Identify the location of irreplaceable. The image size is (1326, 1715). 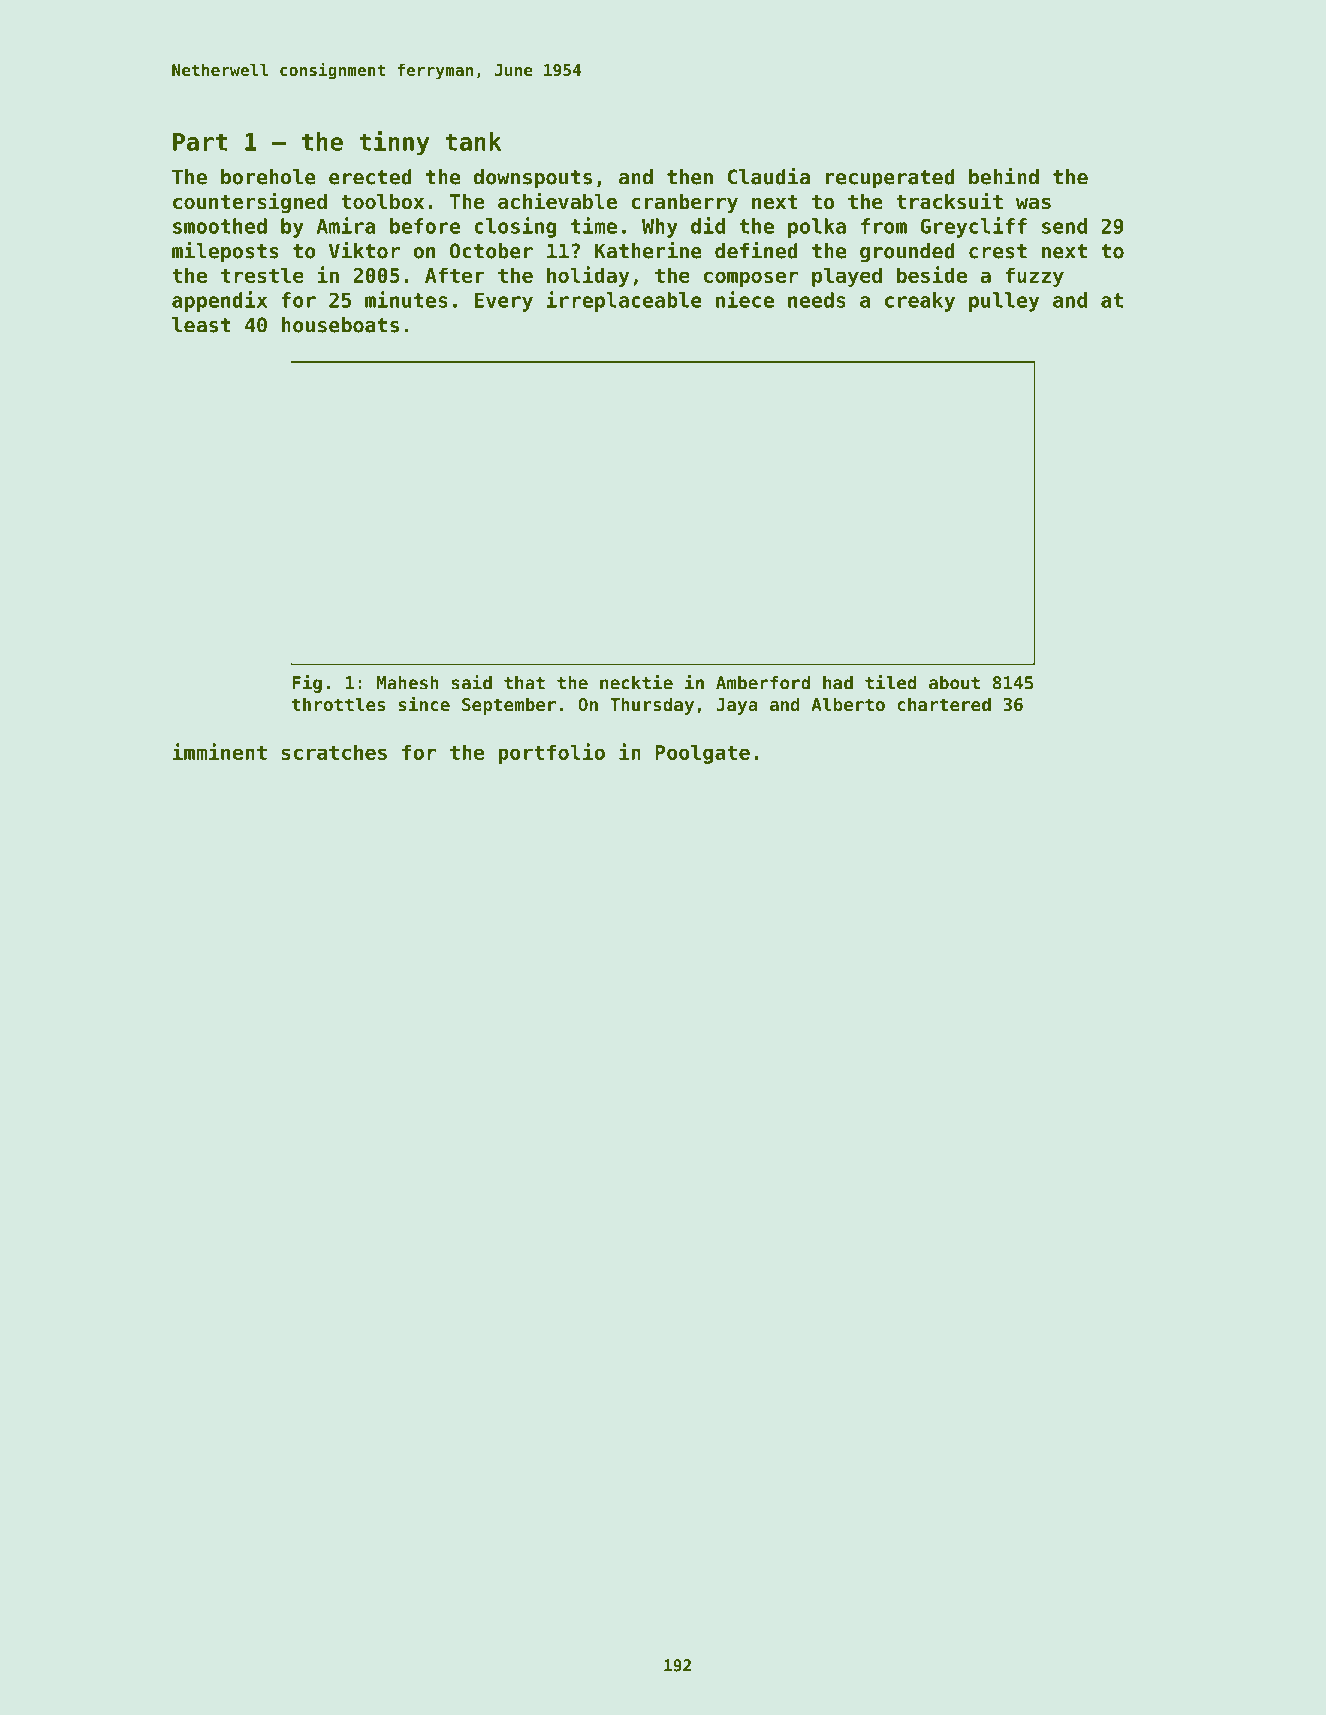
(624, 301).
